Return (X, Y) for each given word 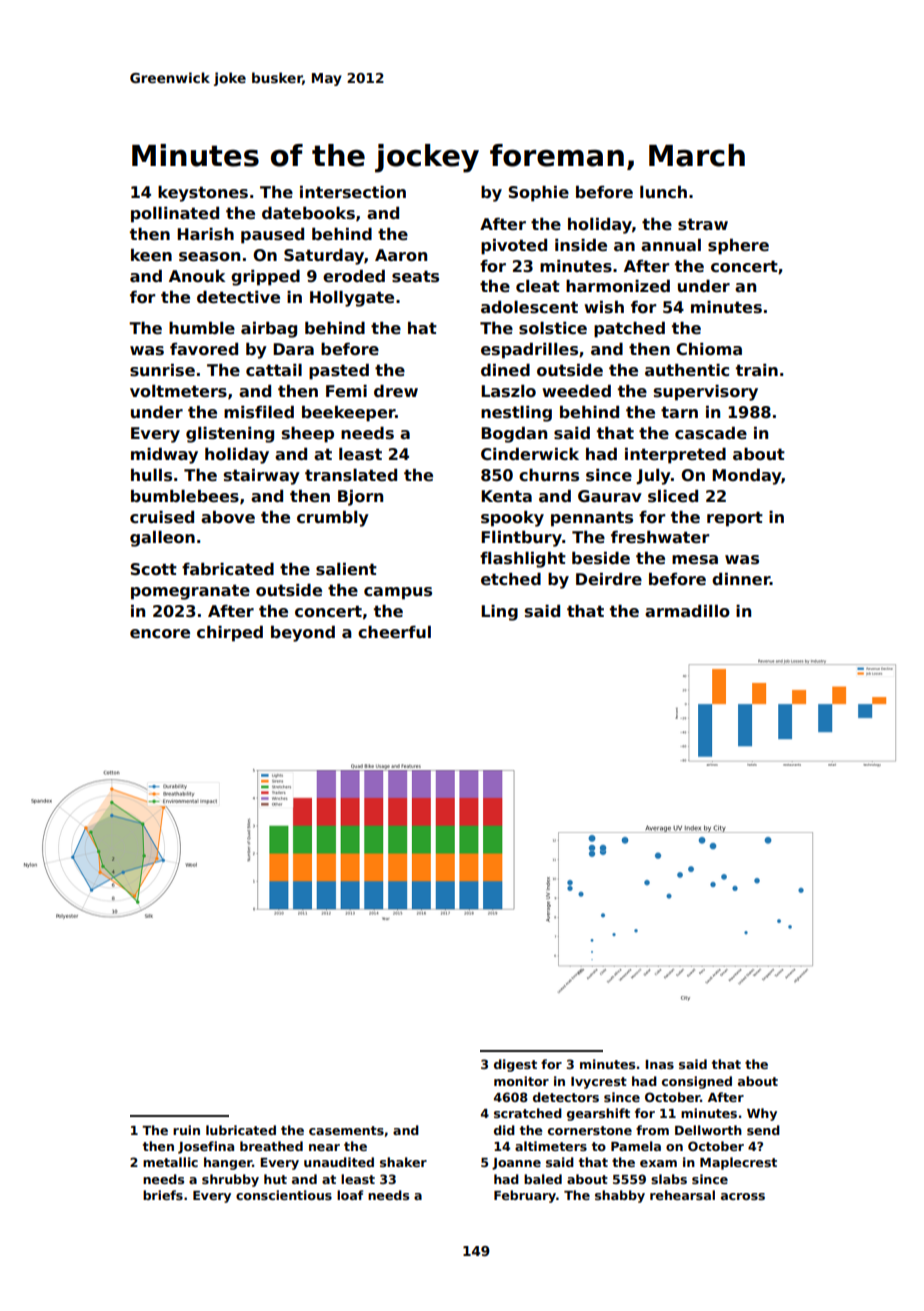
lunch (663, 191)
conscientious (284, 1195)
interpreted (675, 455)
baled (543, 1179)
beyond (303, 633)
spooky (512, 518)
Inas (659, 1064)
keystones (203, 194)
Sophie (538, 193)
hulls (151, 475)
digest (515, 1065)
